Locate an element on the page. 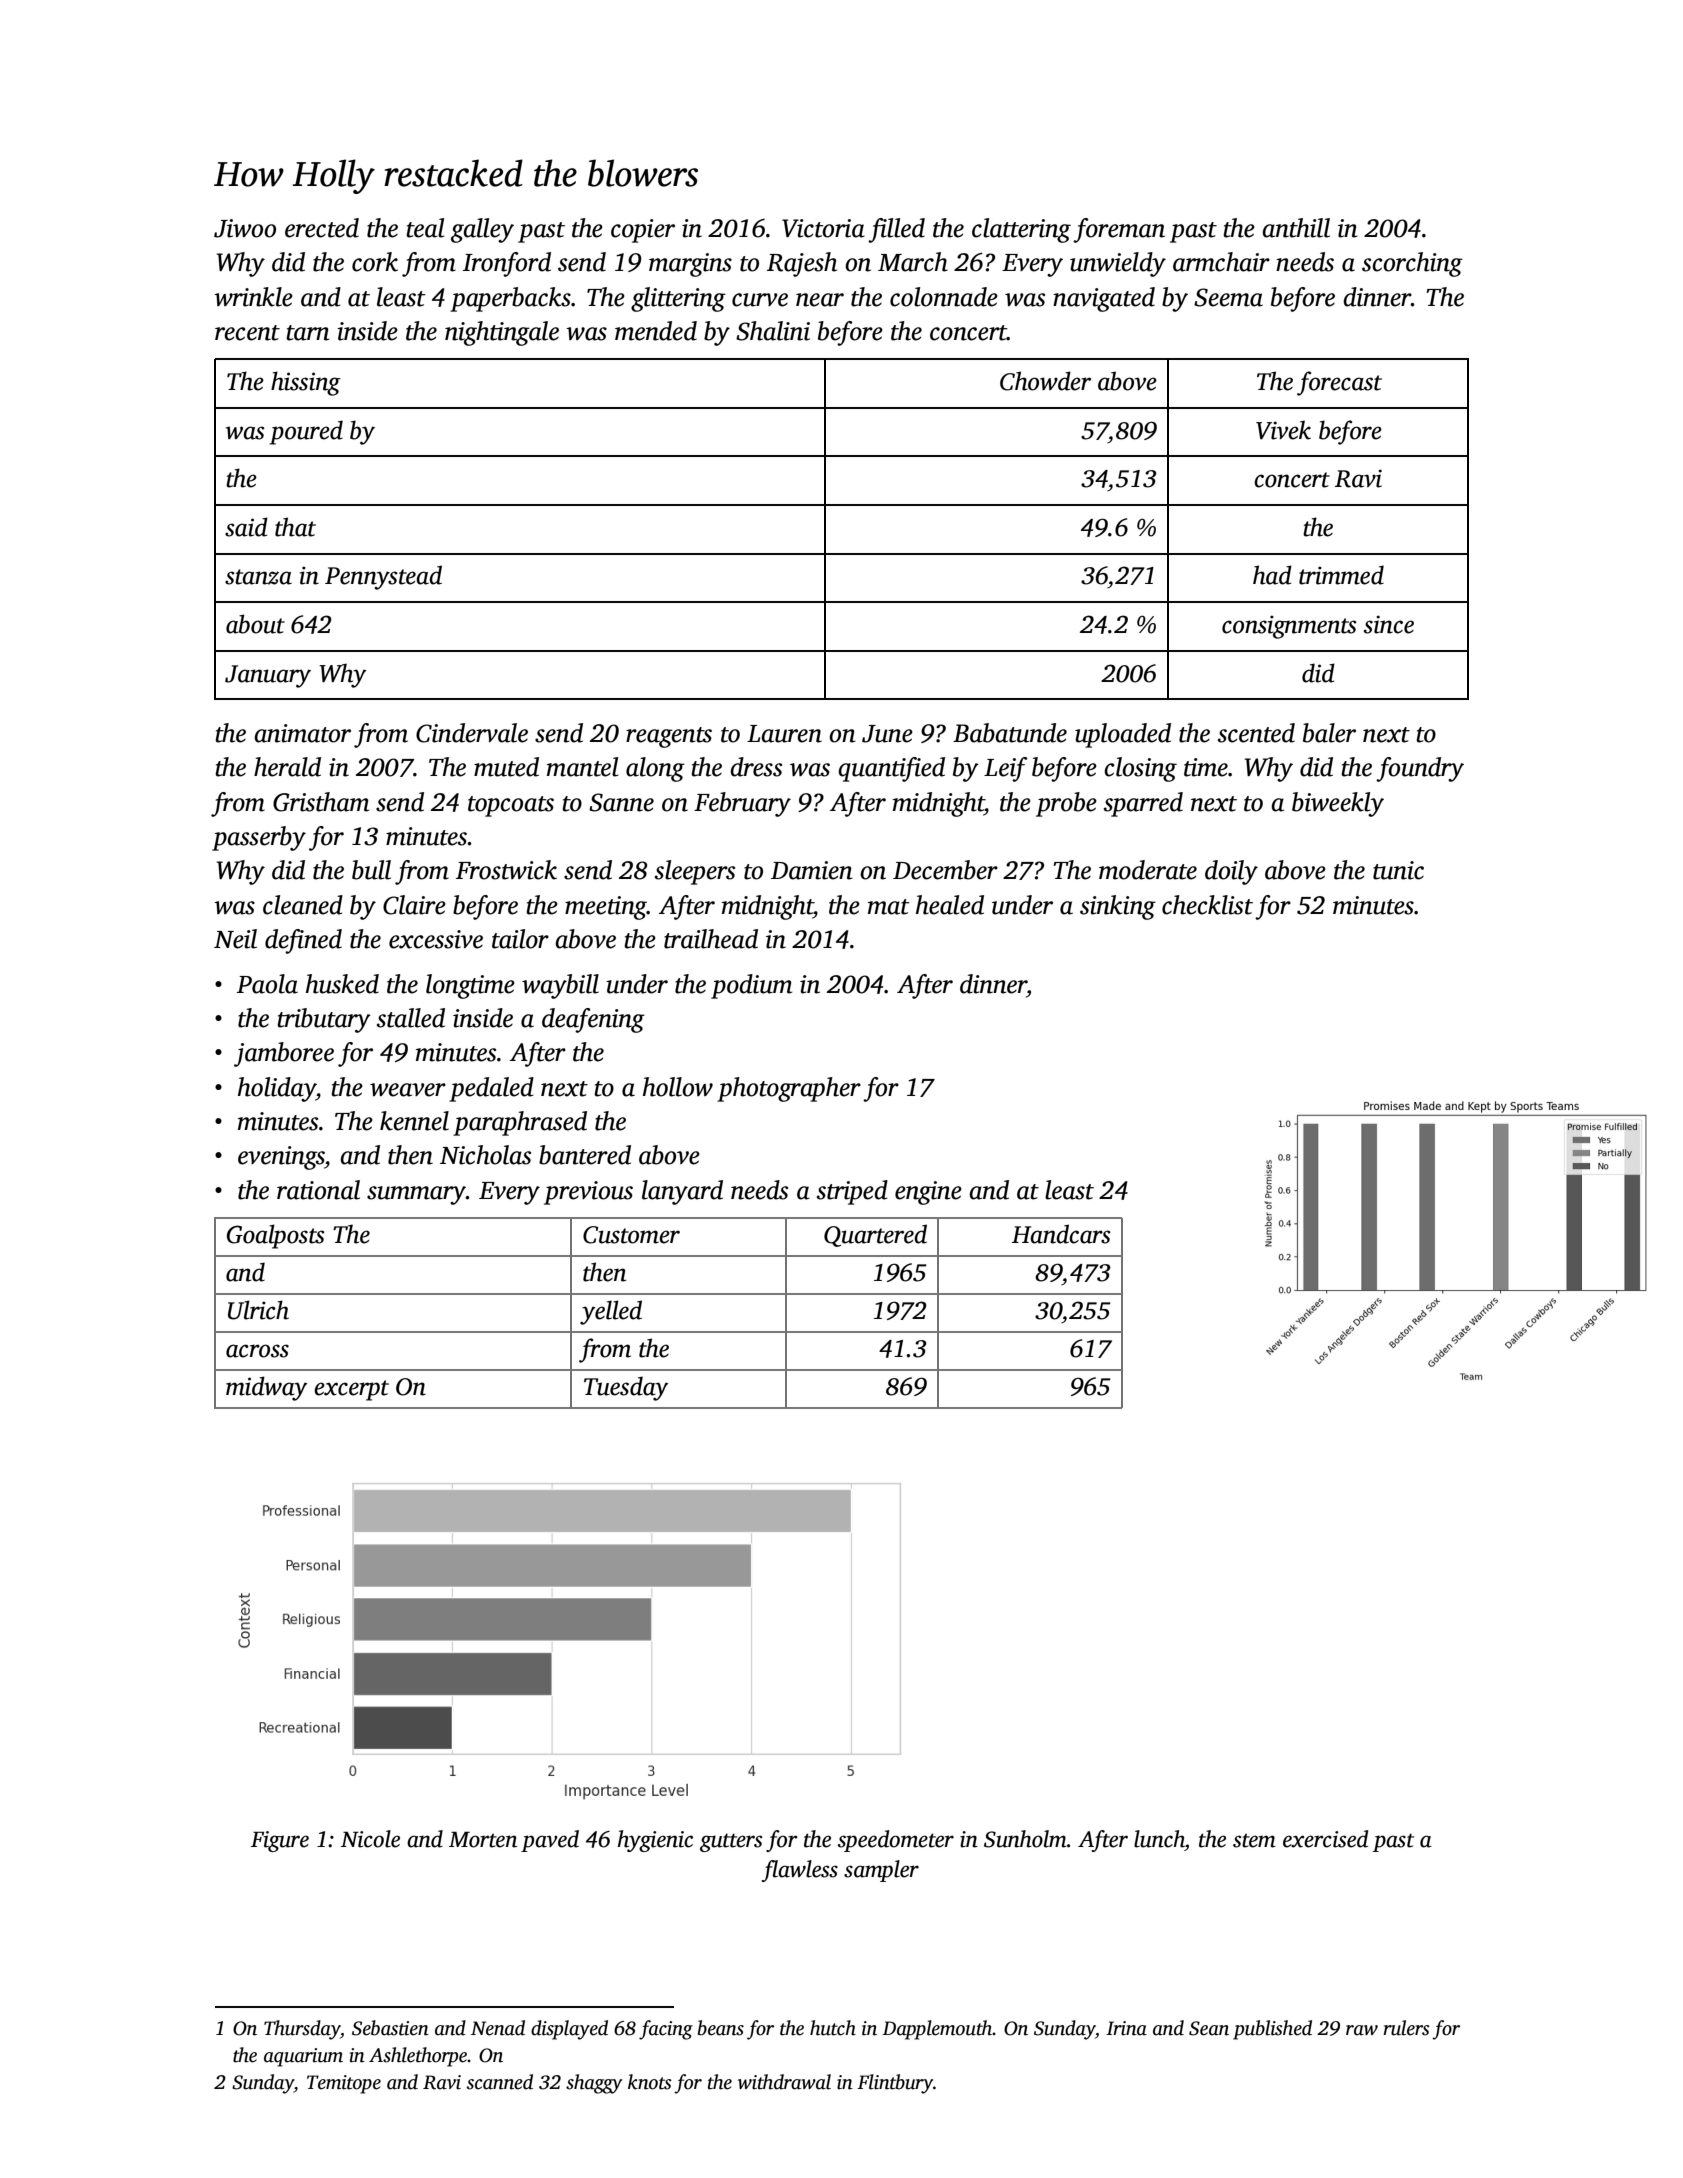  excerpt is located at coordinates (351, 1390).
